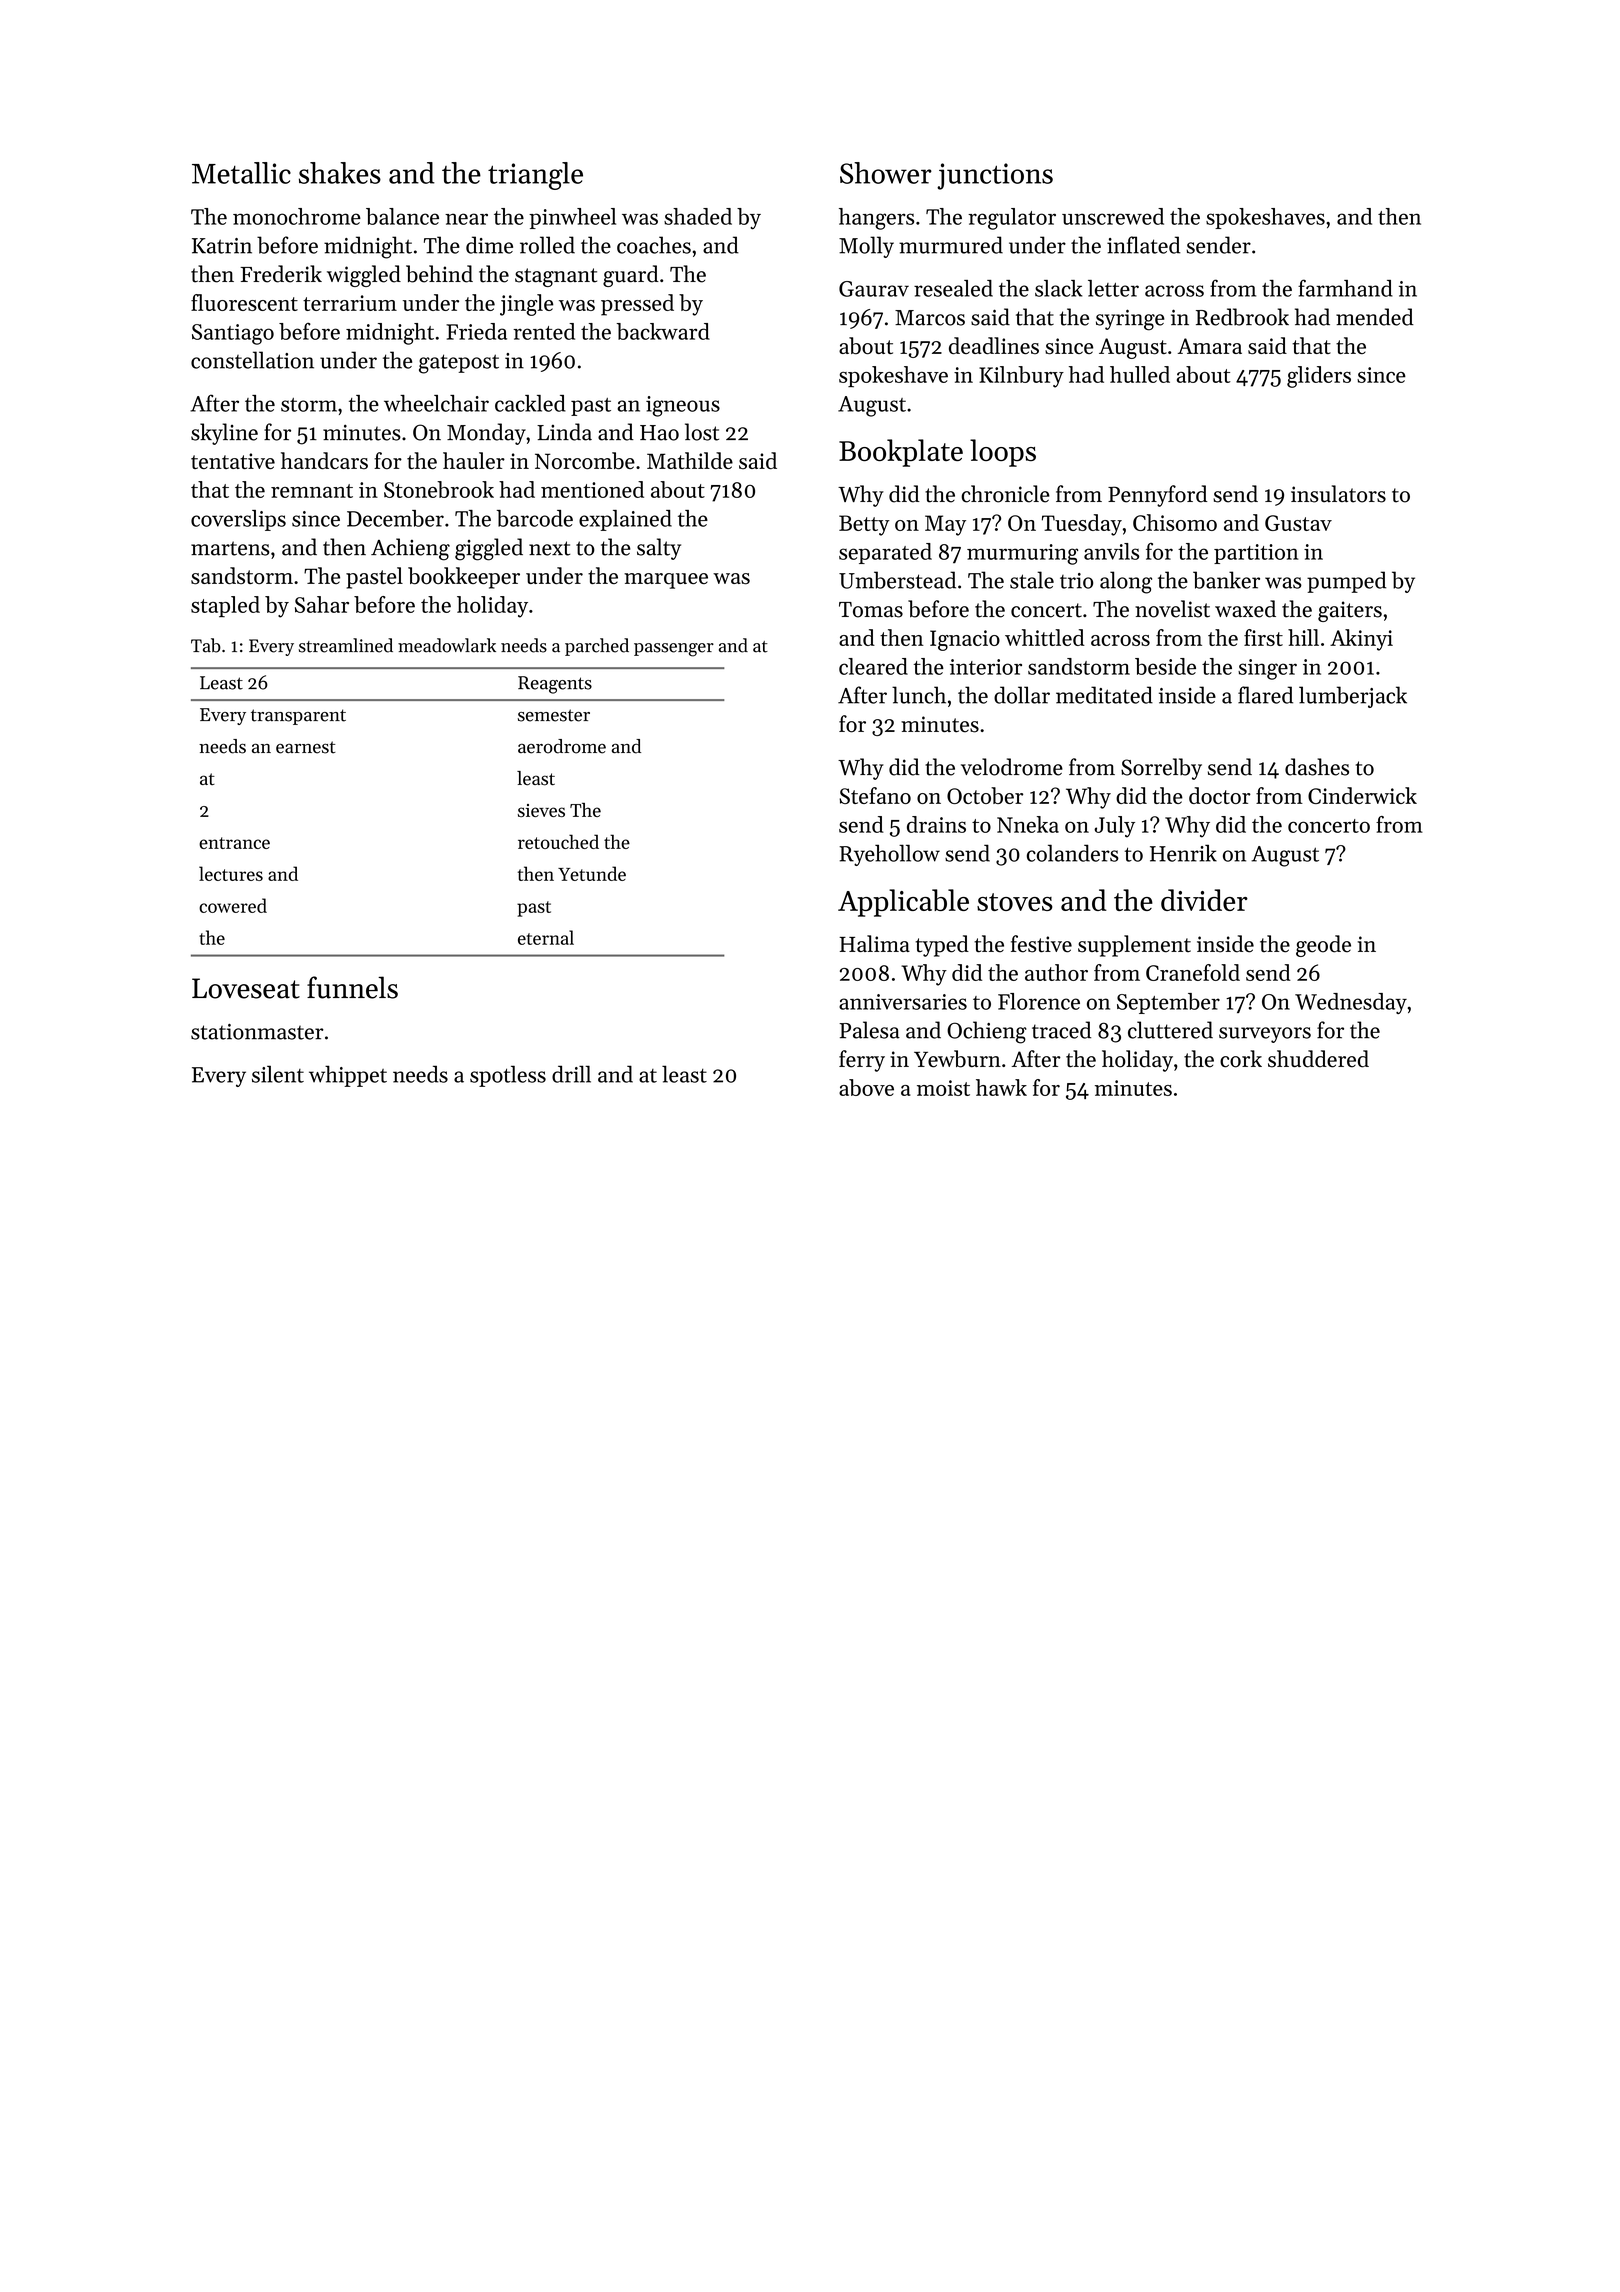  Describe the element at coordinates (945, 525) in the image. I see `May` at that location.
